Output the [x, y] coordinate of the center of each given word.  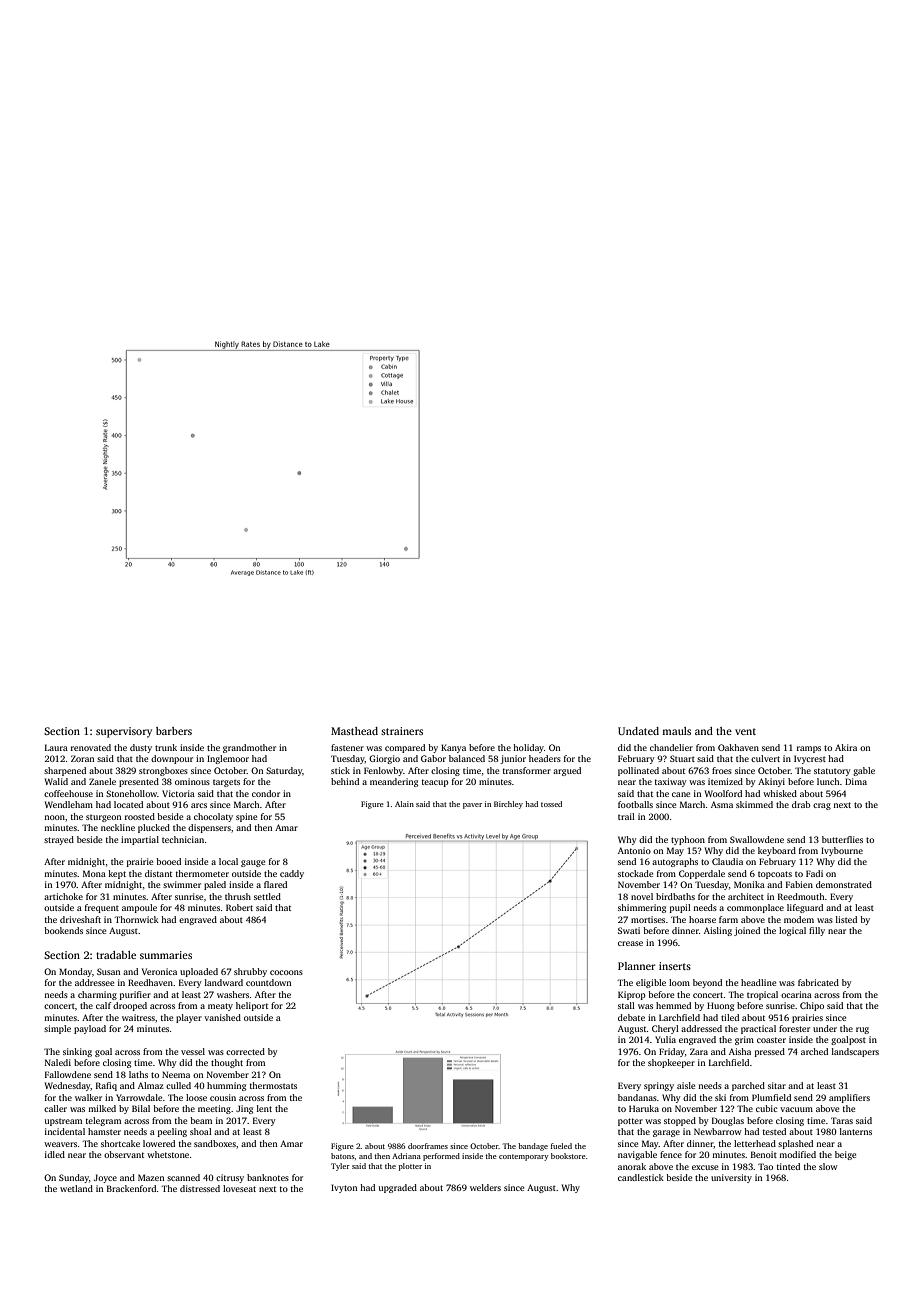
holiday [528, 748]
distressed [200, 1188]
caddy [292, 874]
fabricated [818, 982]
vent [745, 731]
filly [817, 931]
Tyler [340, 1167]
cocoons [286, 972]
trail [626, 816]
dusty [141, 748]
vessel [193, 1051]
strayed [59, 840]
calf [103, 1005]
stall [626, 1005]
